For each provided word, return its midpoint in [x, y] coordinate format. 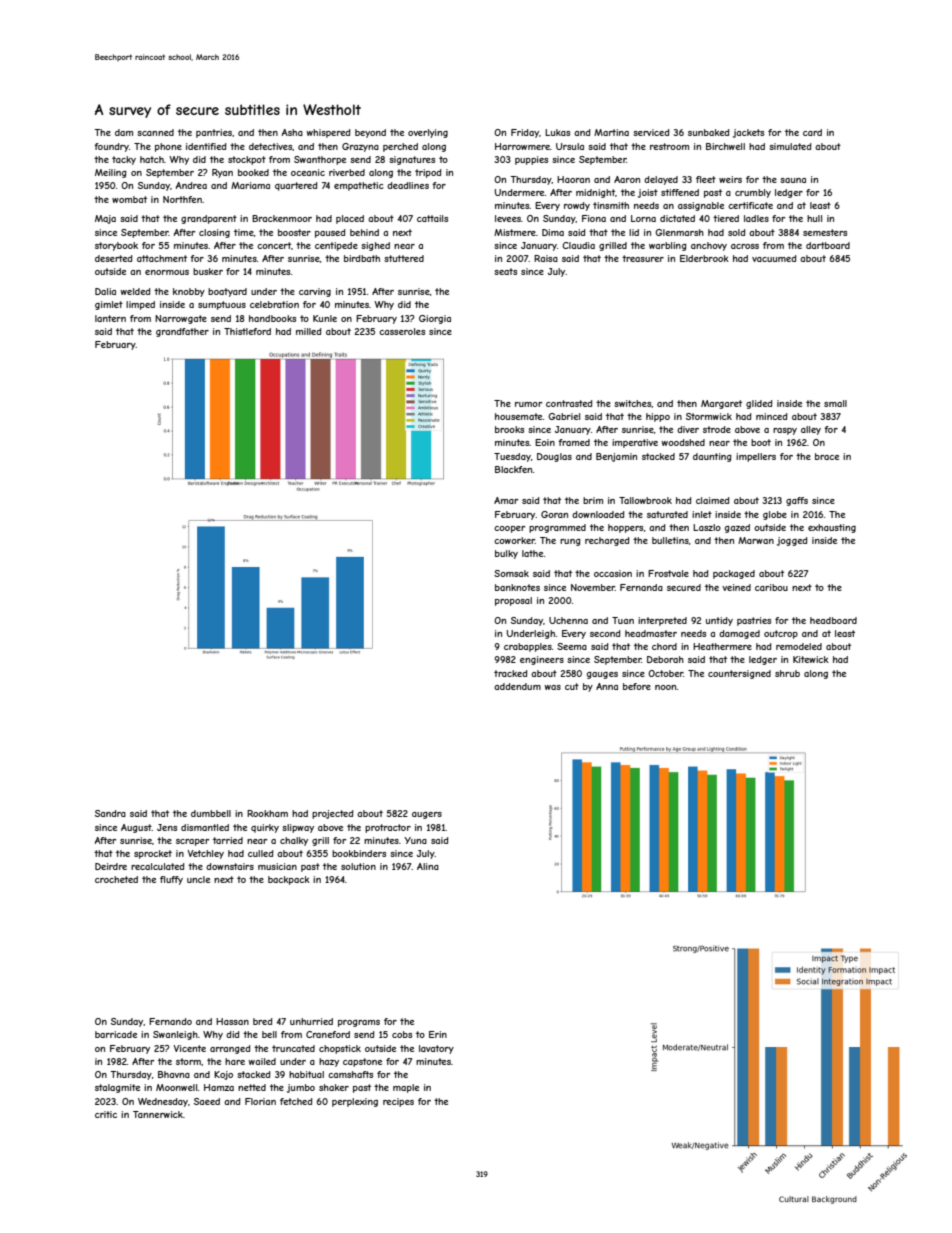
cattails [432, 218]
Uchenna [568, 620]
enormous [167, 272]
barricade [116, 1034]
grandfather [182, 332]
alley [811, 430]
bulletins [670, 540]
